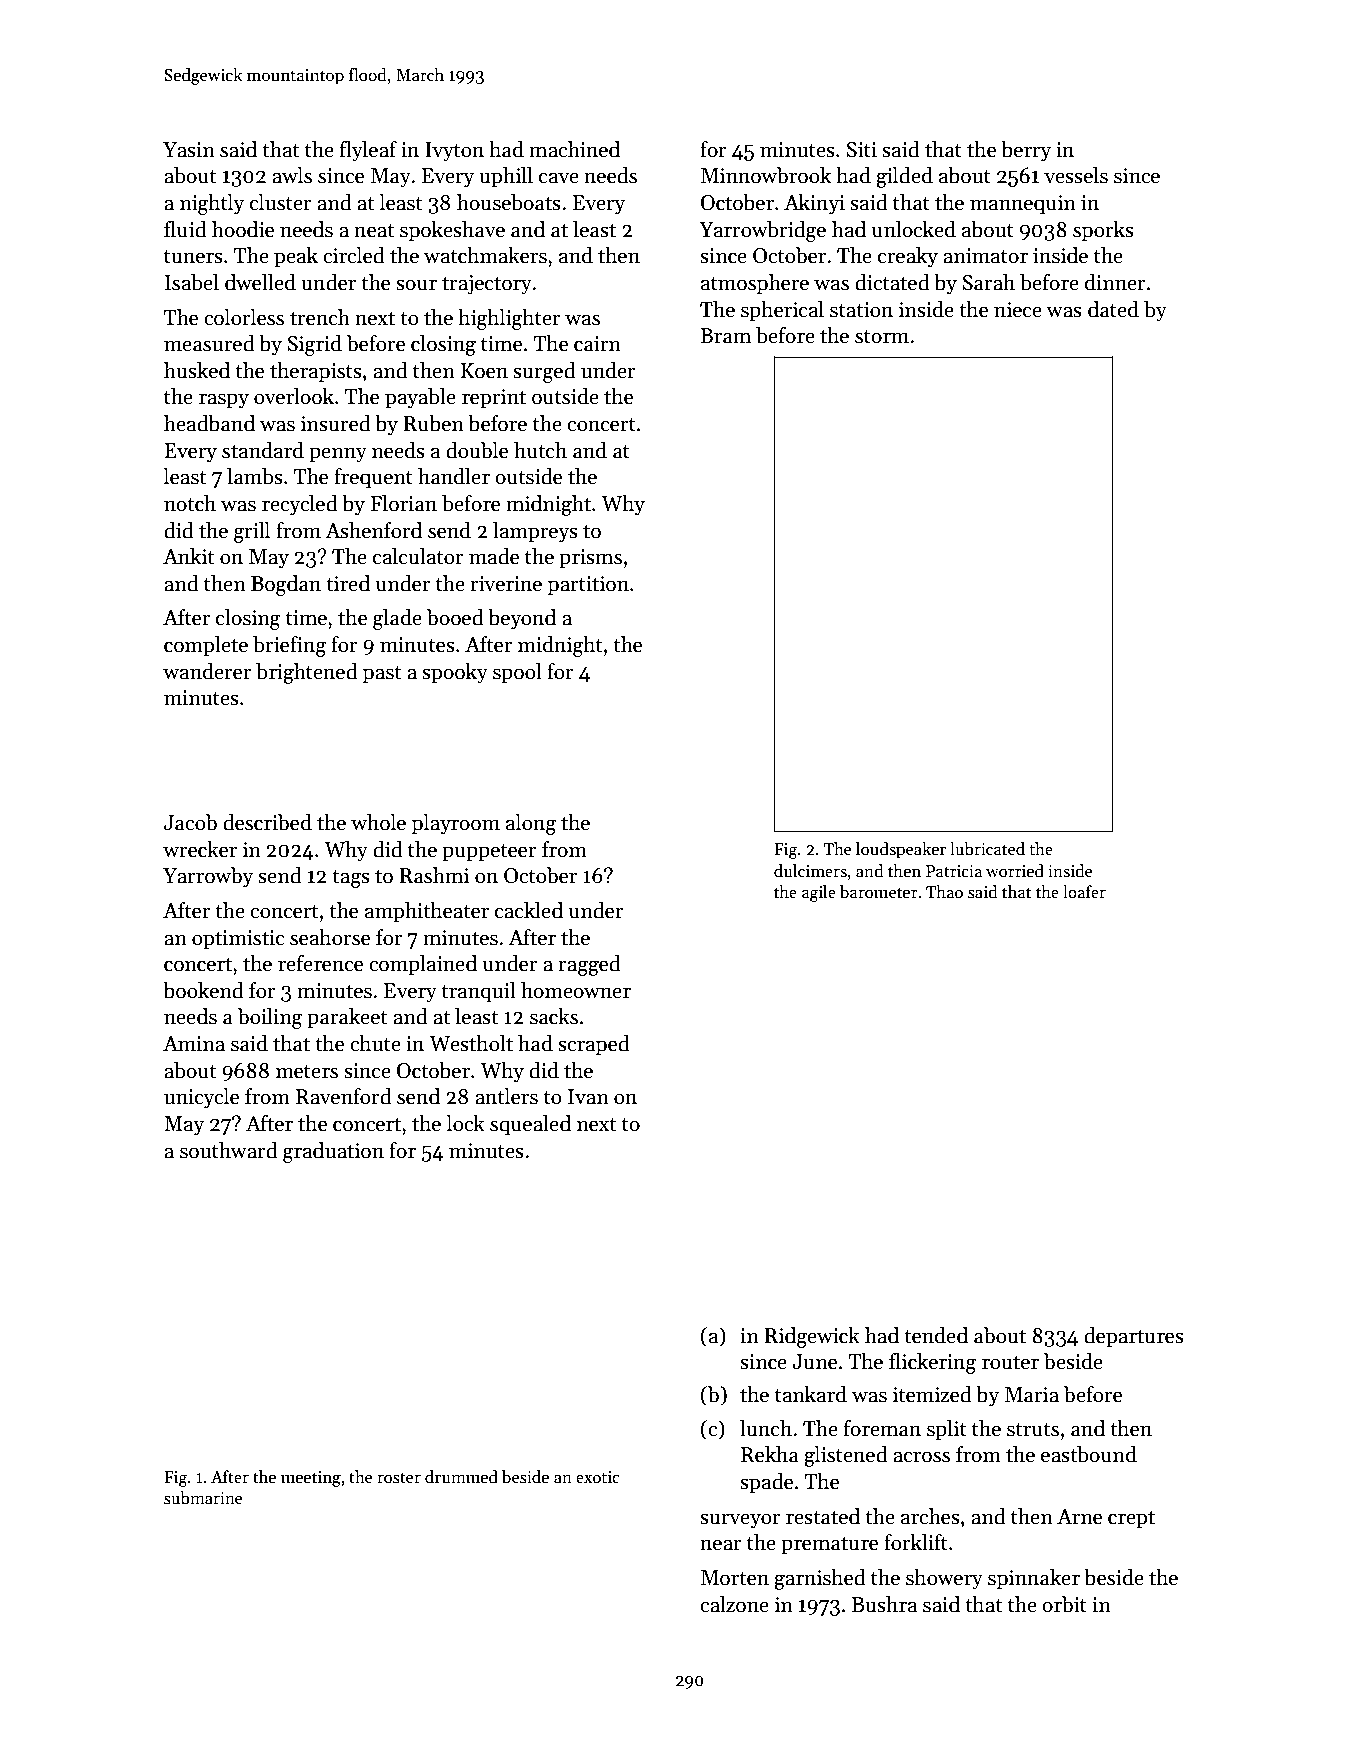 The image size is (1350, 1748). What do you see at coordinates (734, 1604) in the document?
I see `calzone` at bounding box center [734, 1604].
